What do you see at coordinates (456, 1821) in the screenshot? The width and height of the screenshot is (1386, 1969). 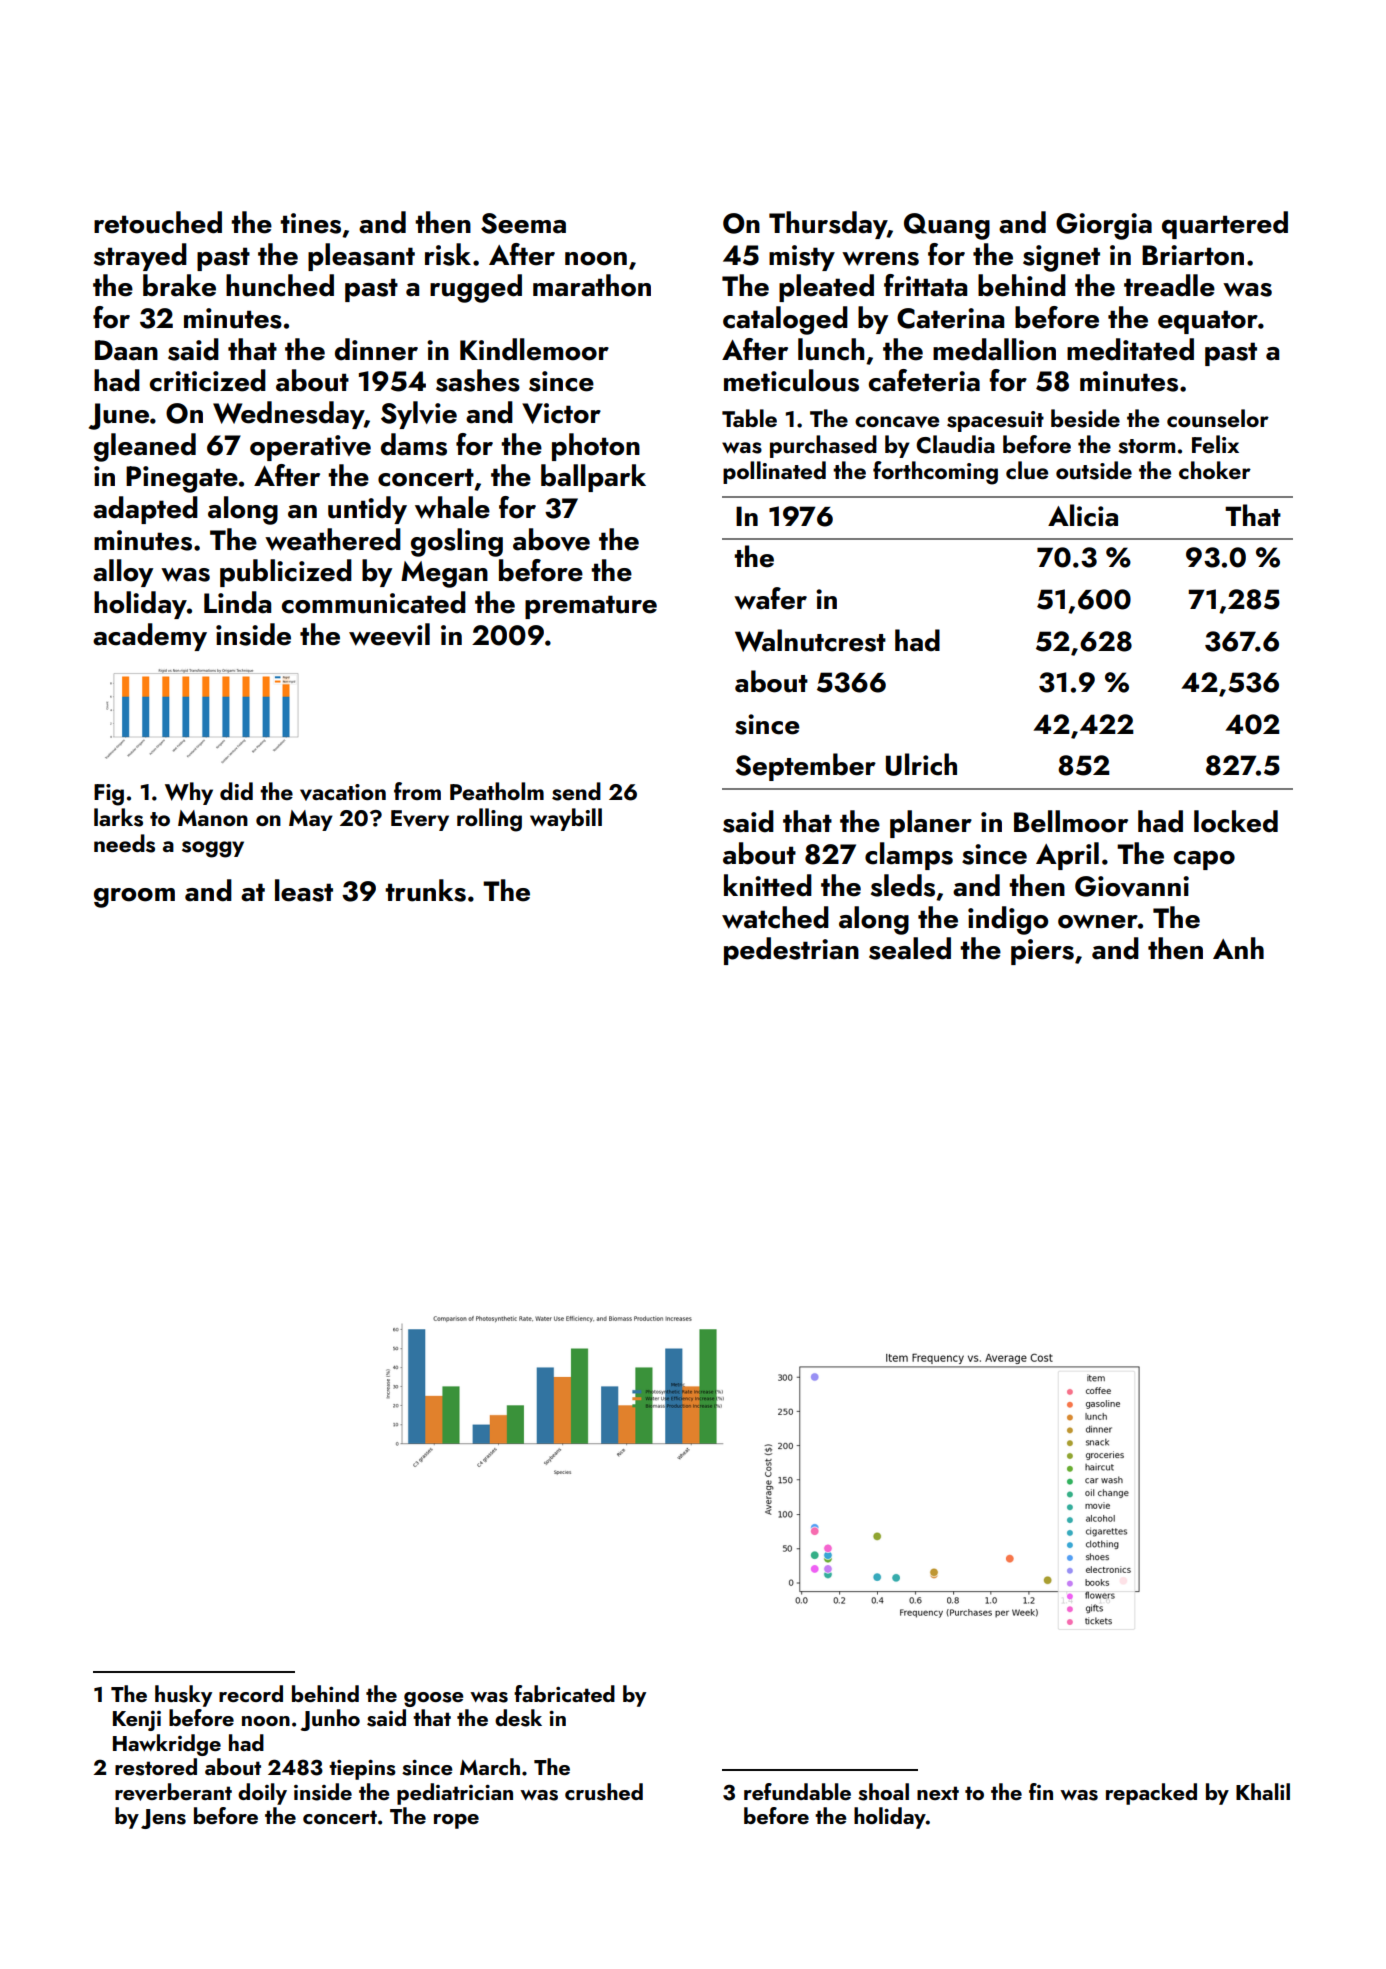 I see `rope` at bounding box center [456, 1821].
